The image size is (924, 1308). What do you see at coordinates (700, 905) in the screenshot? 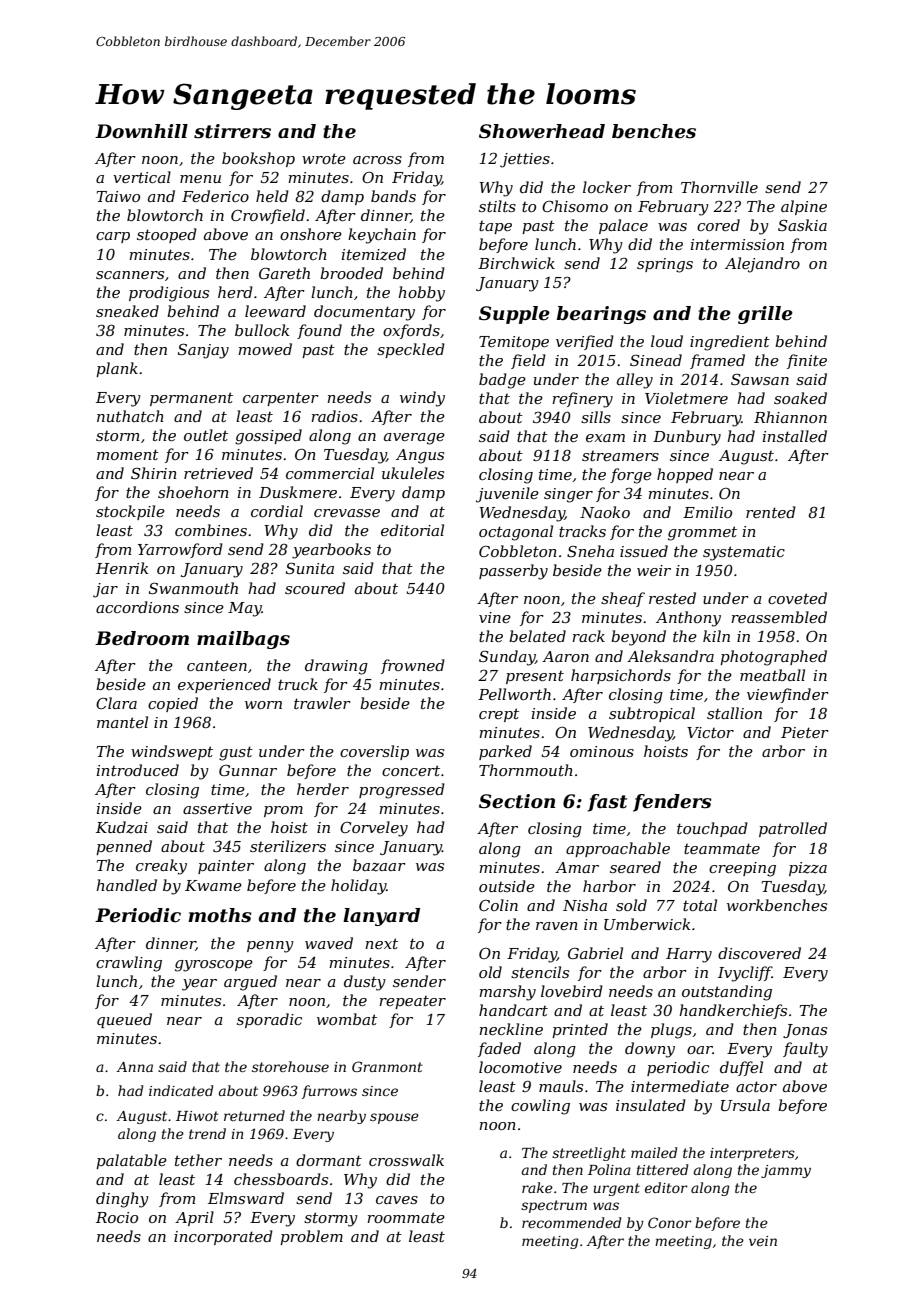
I see `total` at bounding box center [700, 905].
